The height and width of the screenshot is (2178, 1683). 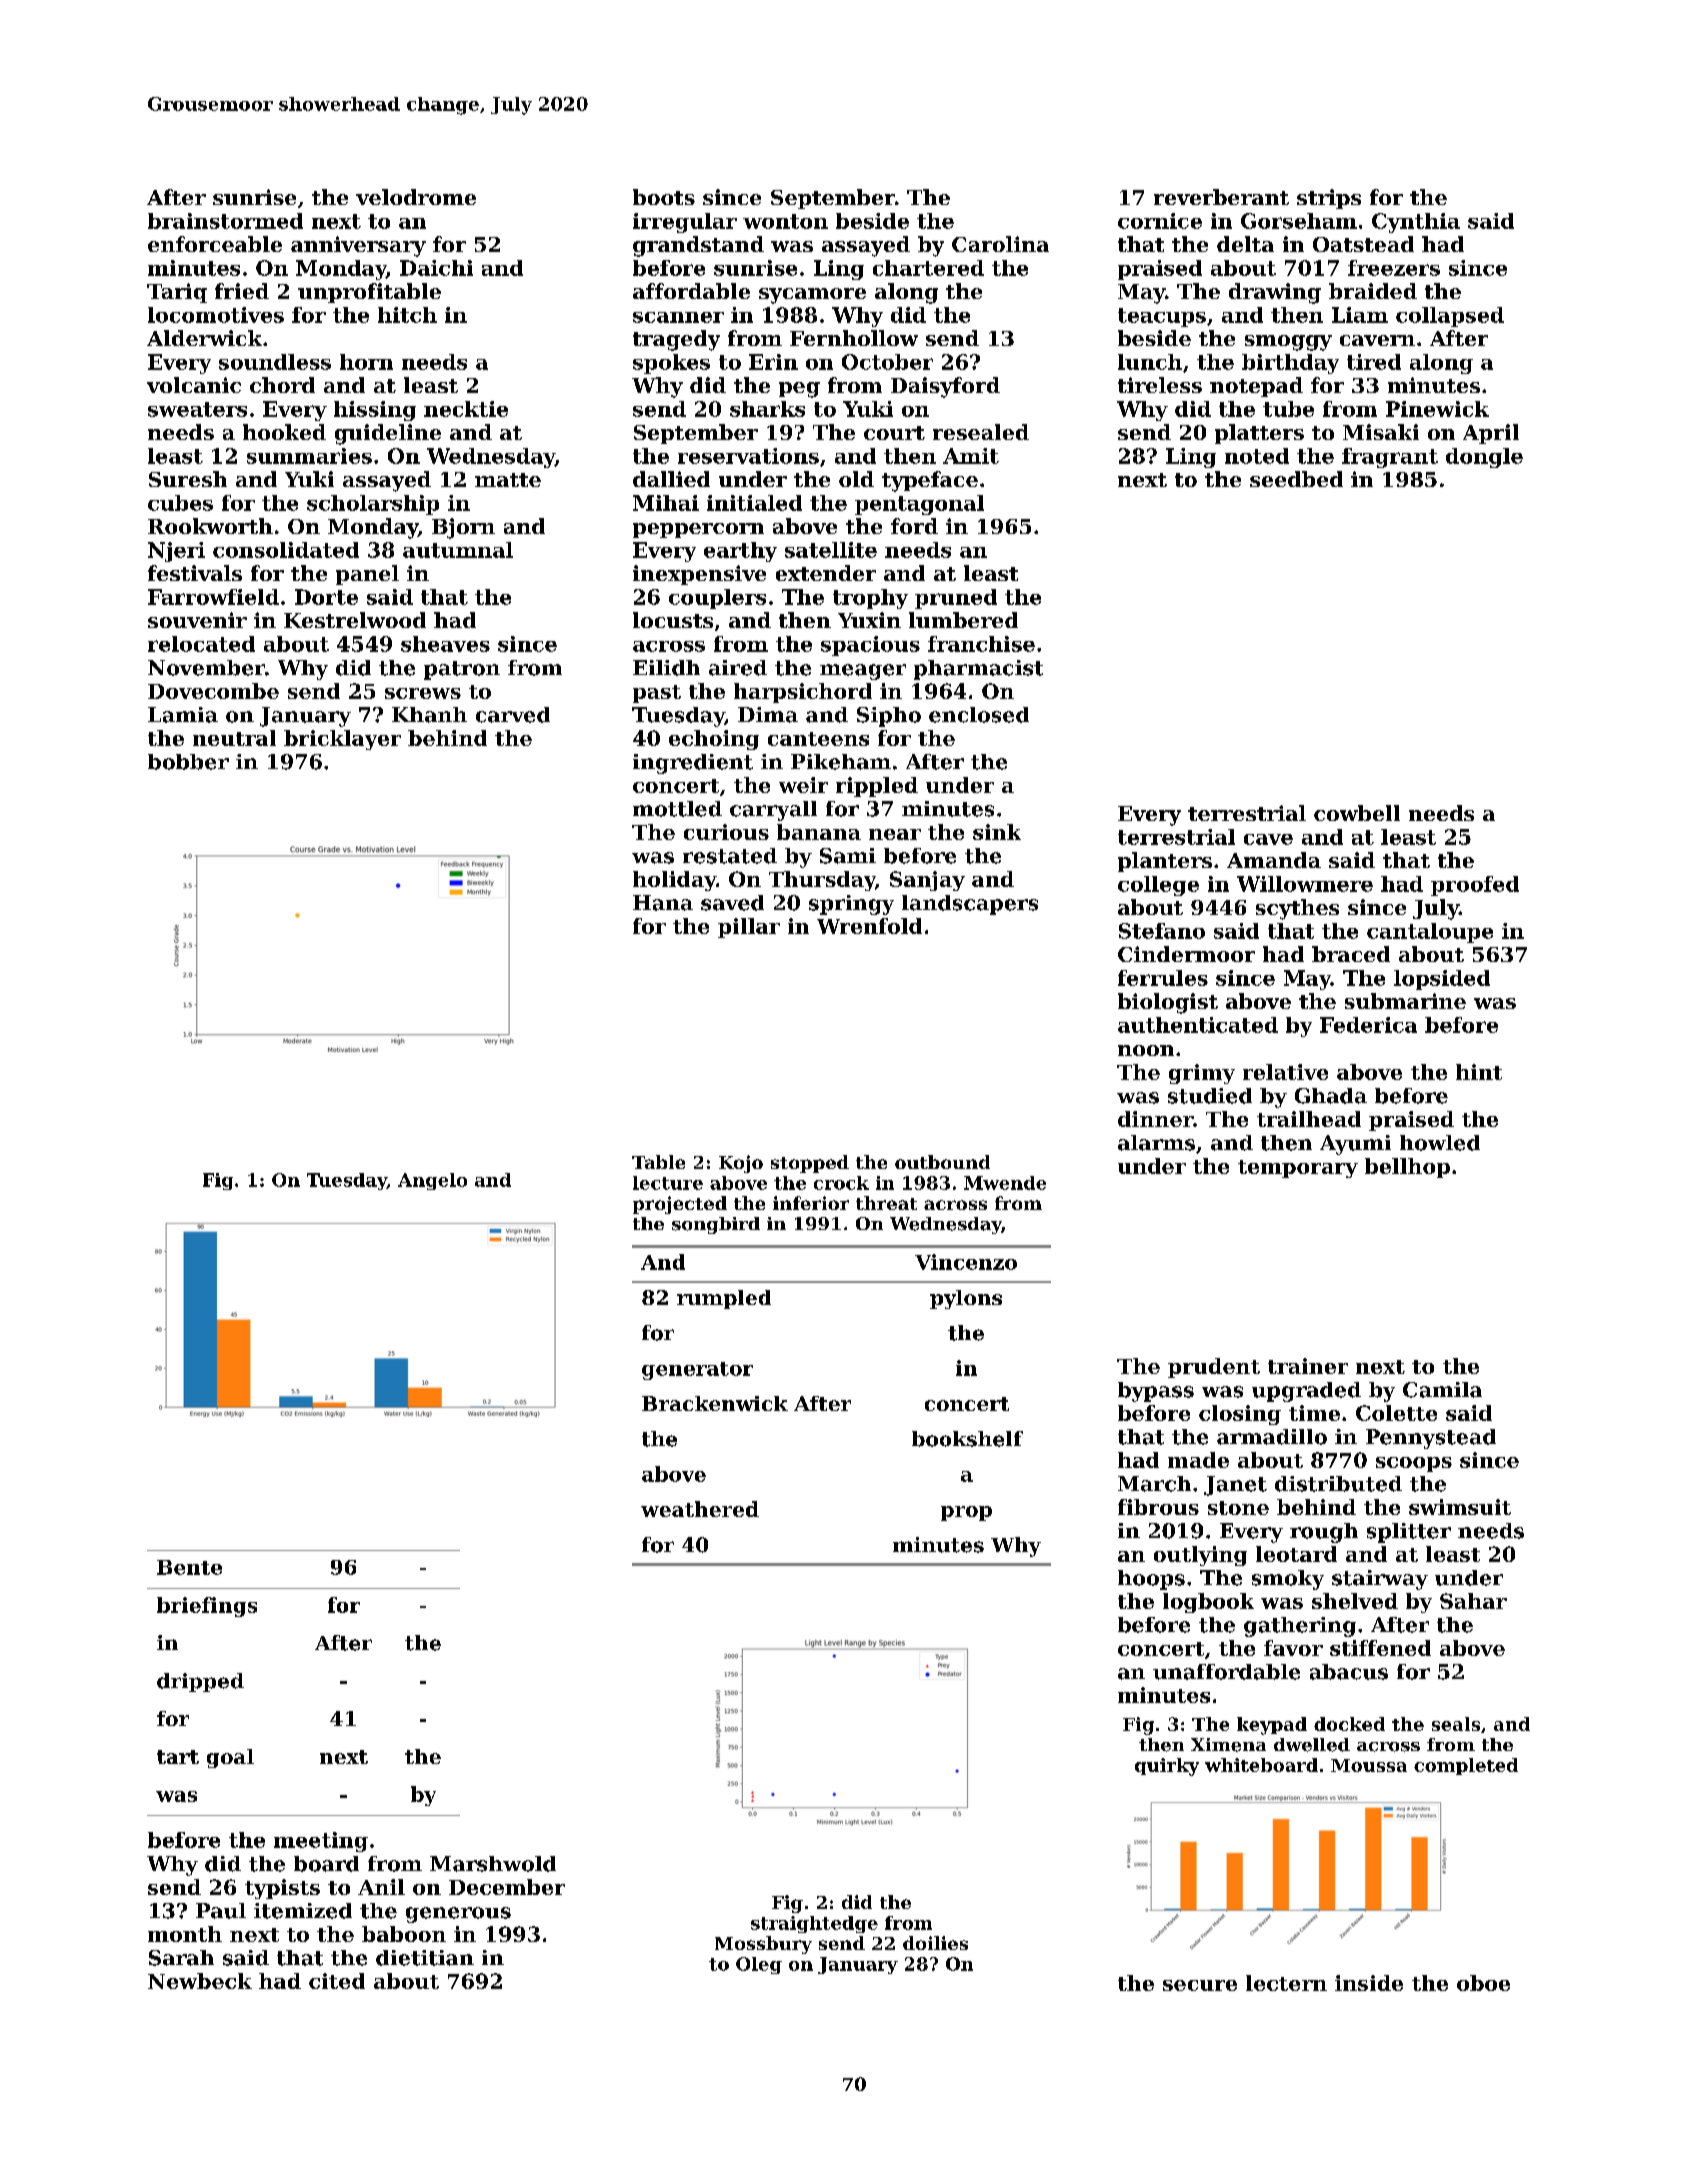 What do you see at coordinates (1000, 244) in the screenshot?
I see `Carolina` at bounding box center [1000, 244].
